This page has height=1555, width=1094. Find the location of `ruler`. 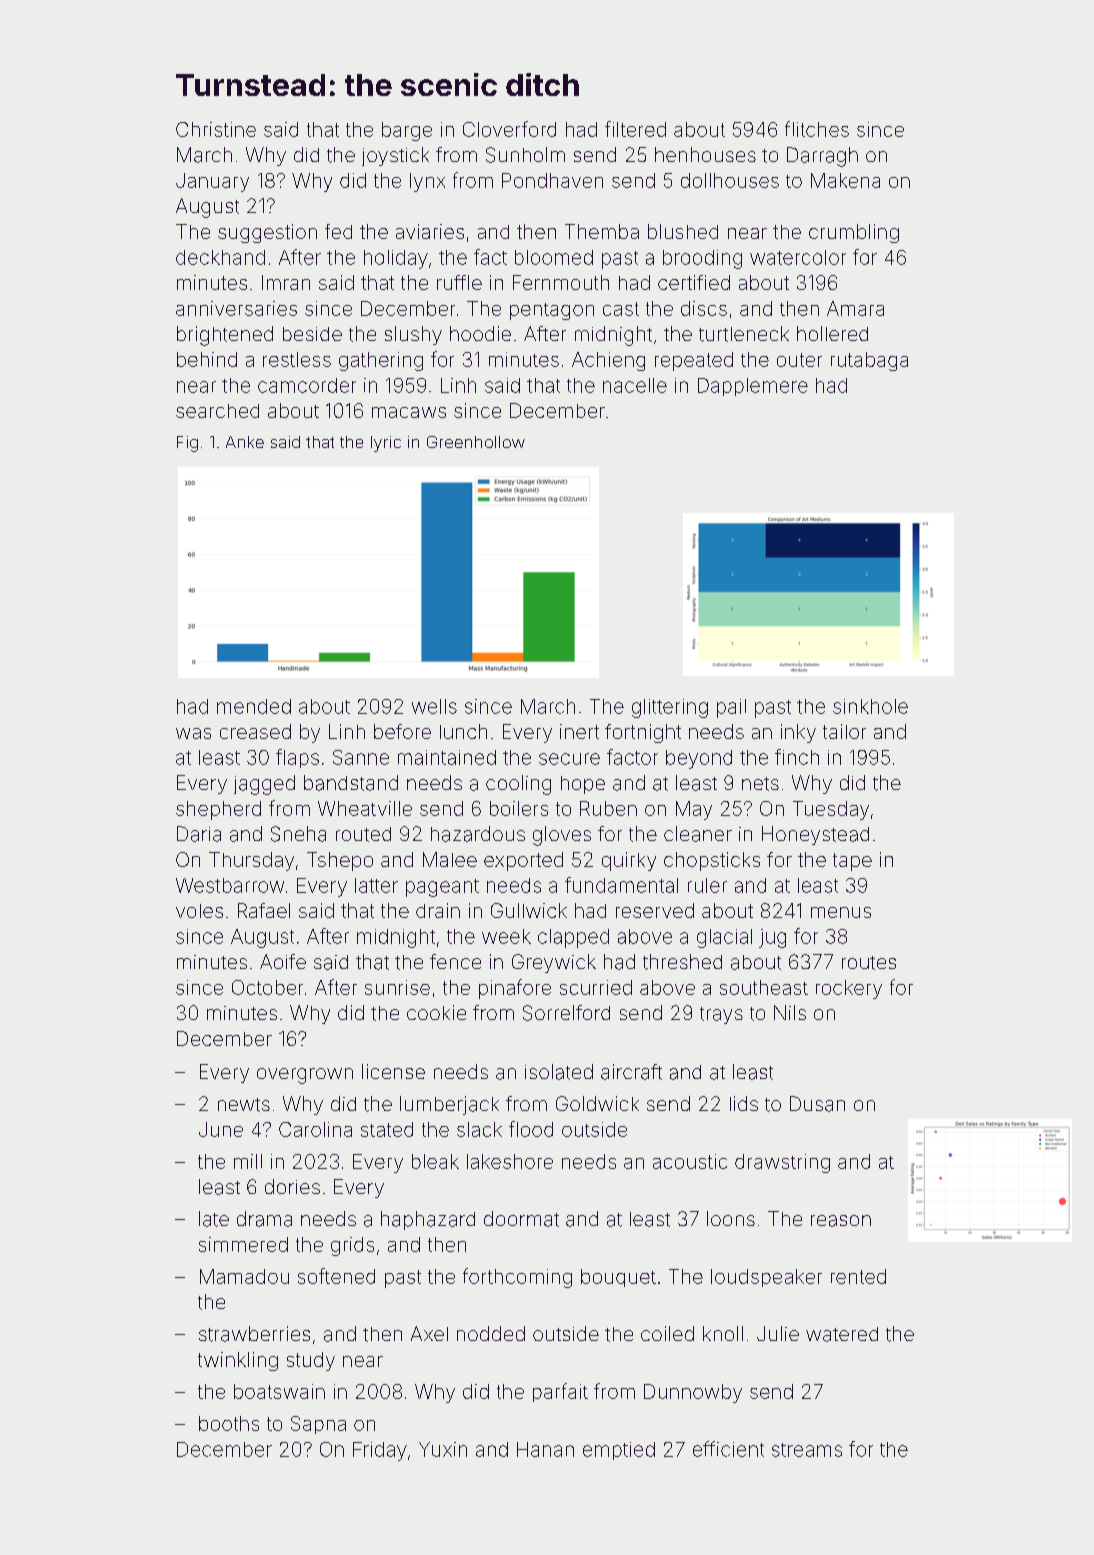

ruler is located at coordinates (707, 885).
